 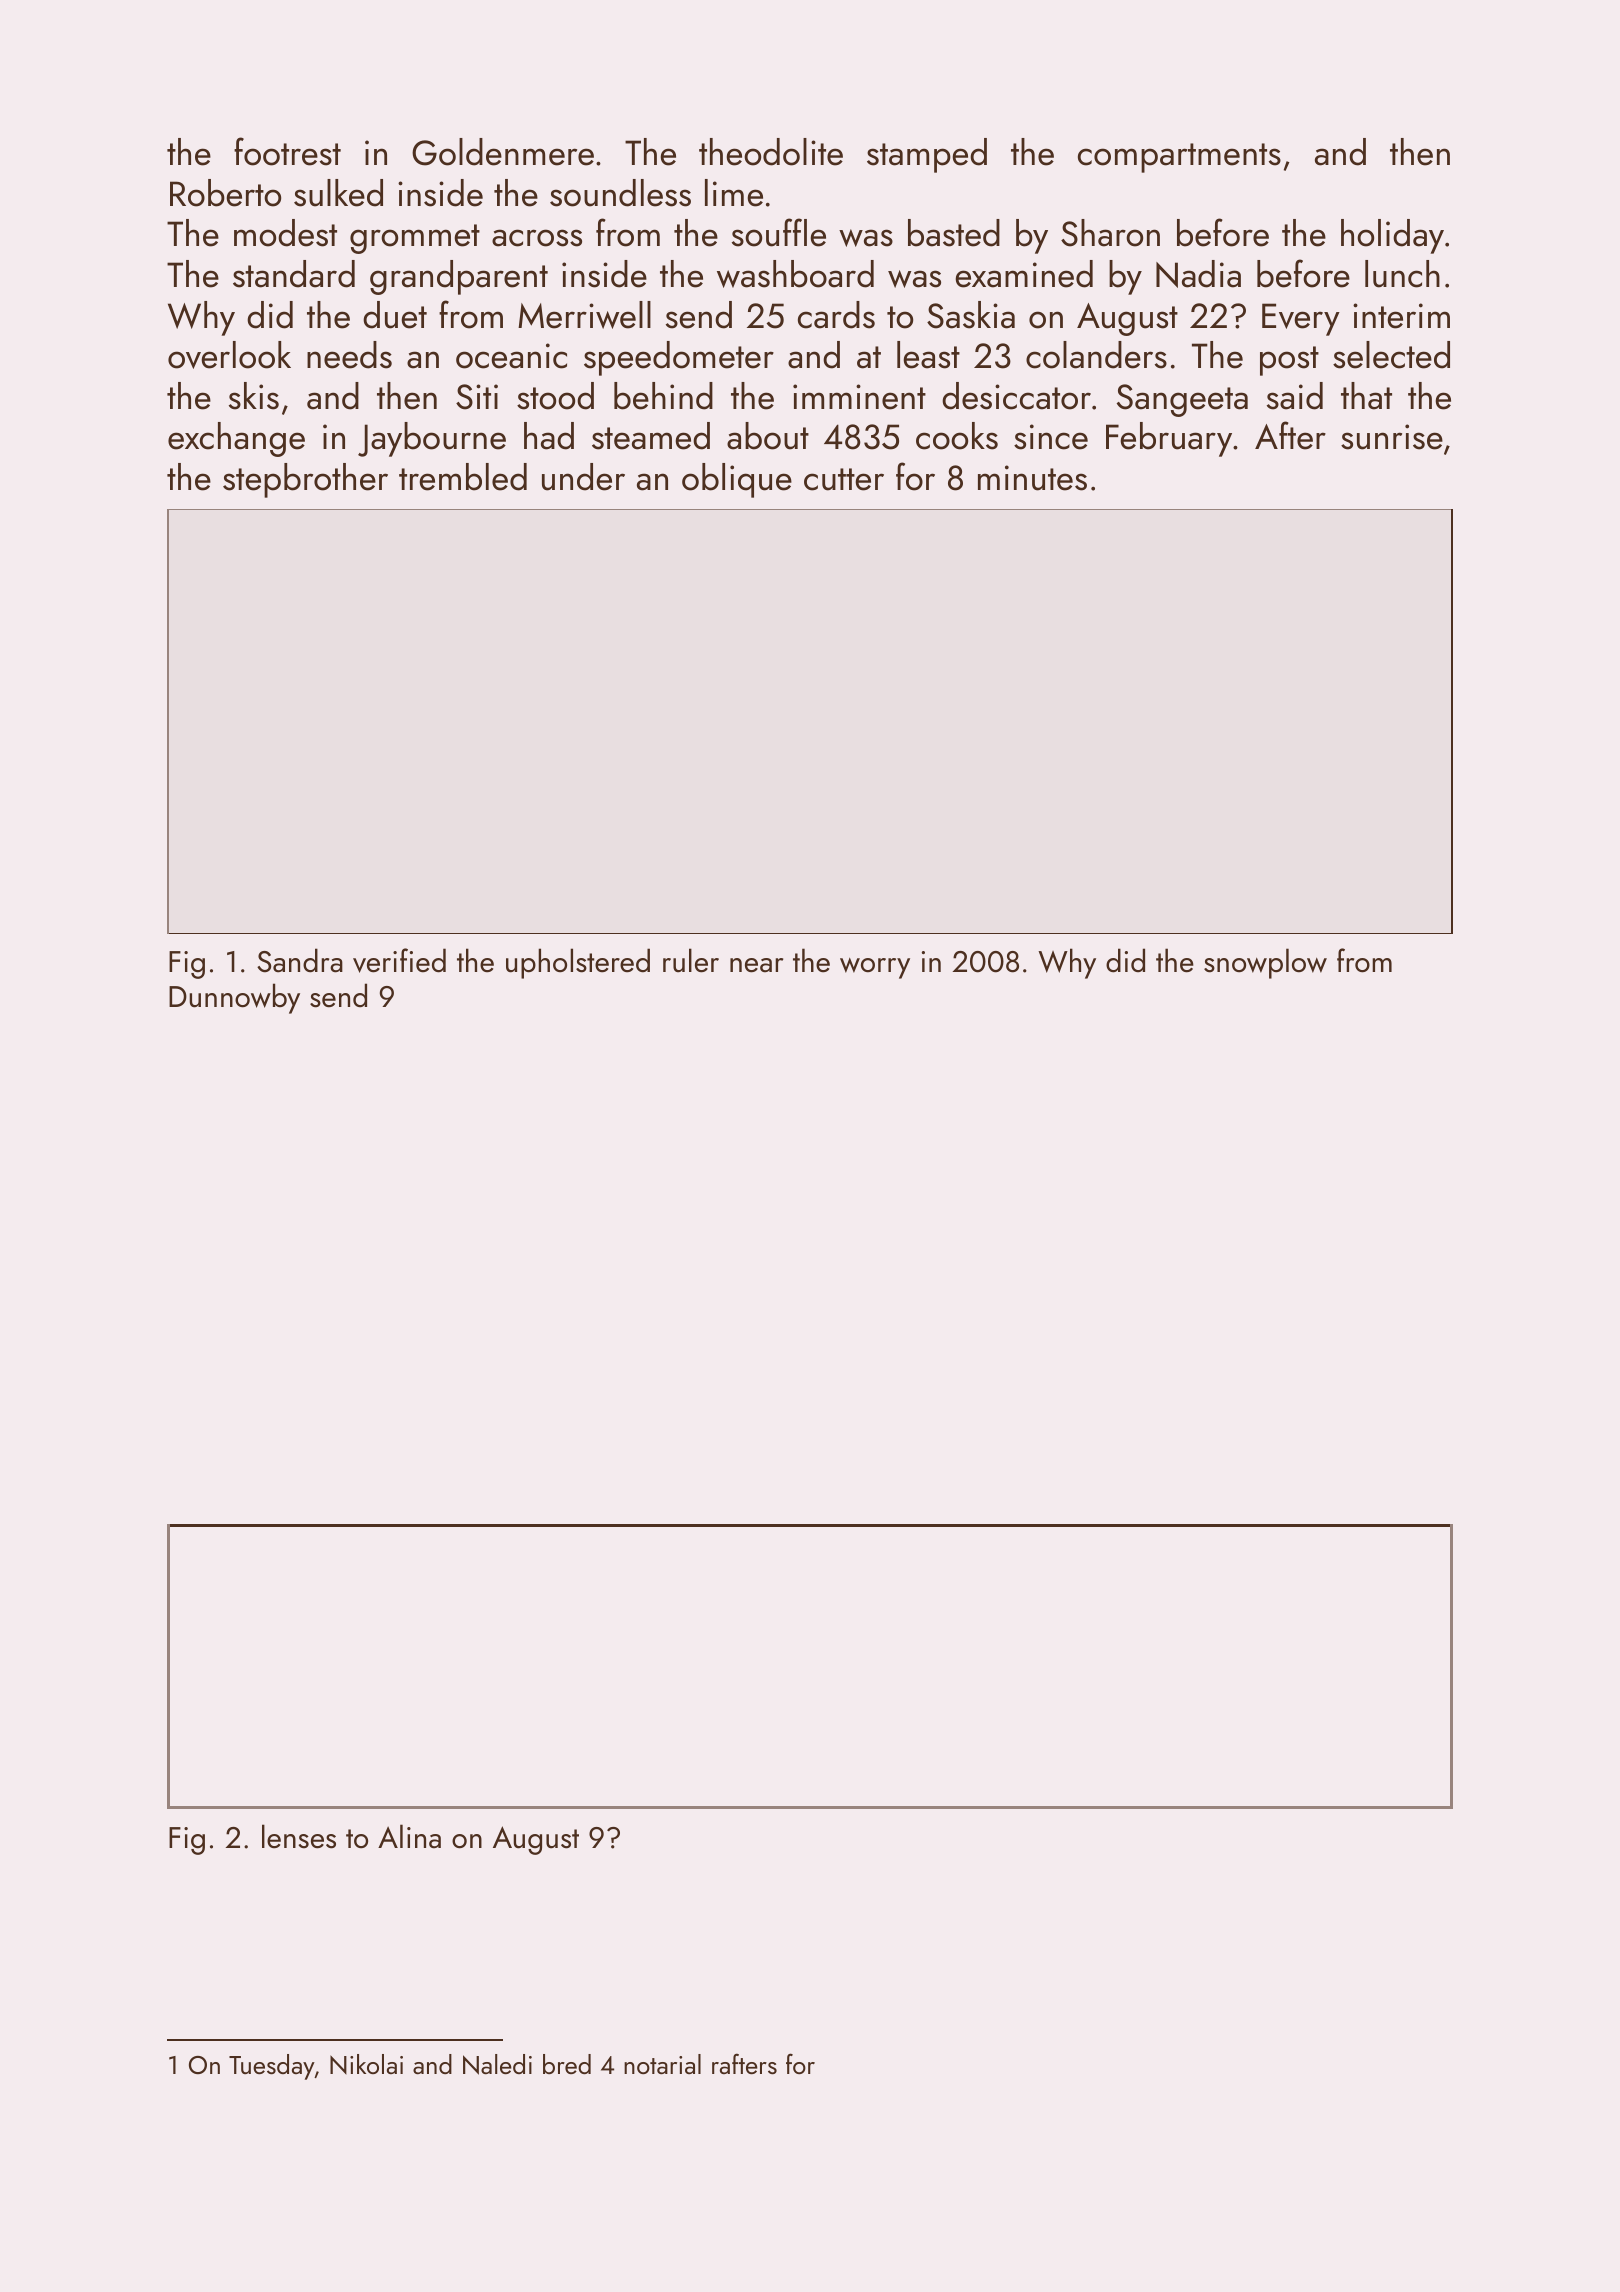 What do you see at coordinates (756, 965) in the screenshot?
I see `near` at bounding box center [756, 965].
